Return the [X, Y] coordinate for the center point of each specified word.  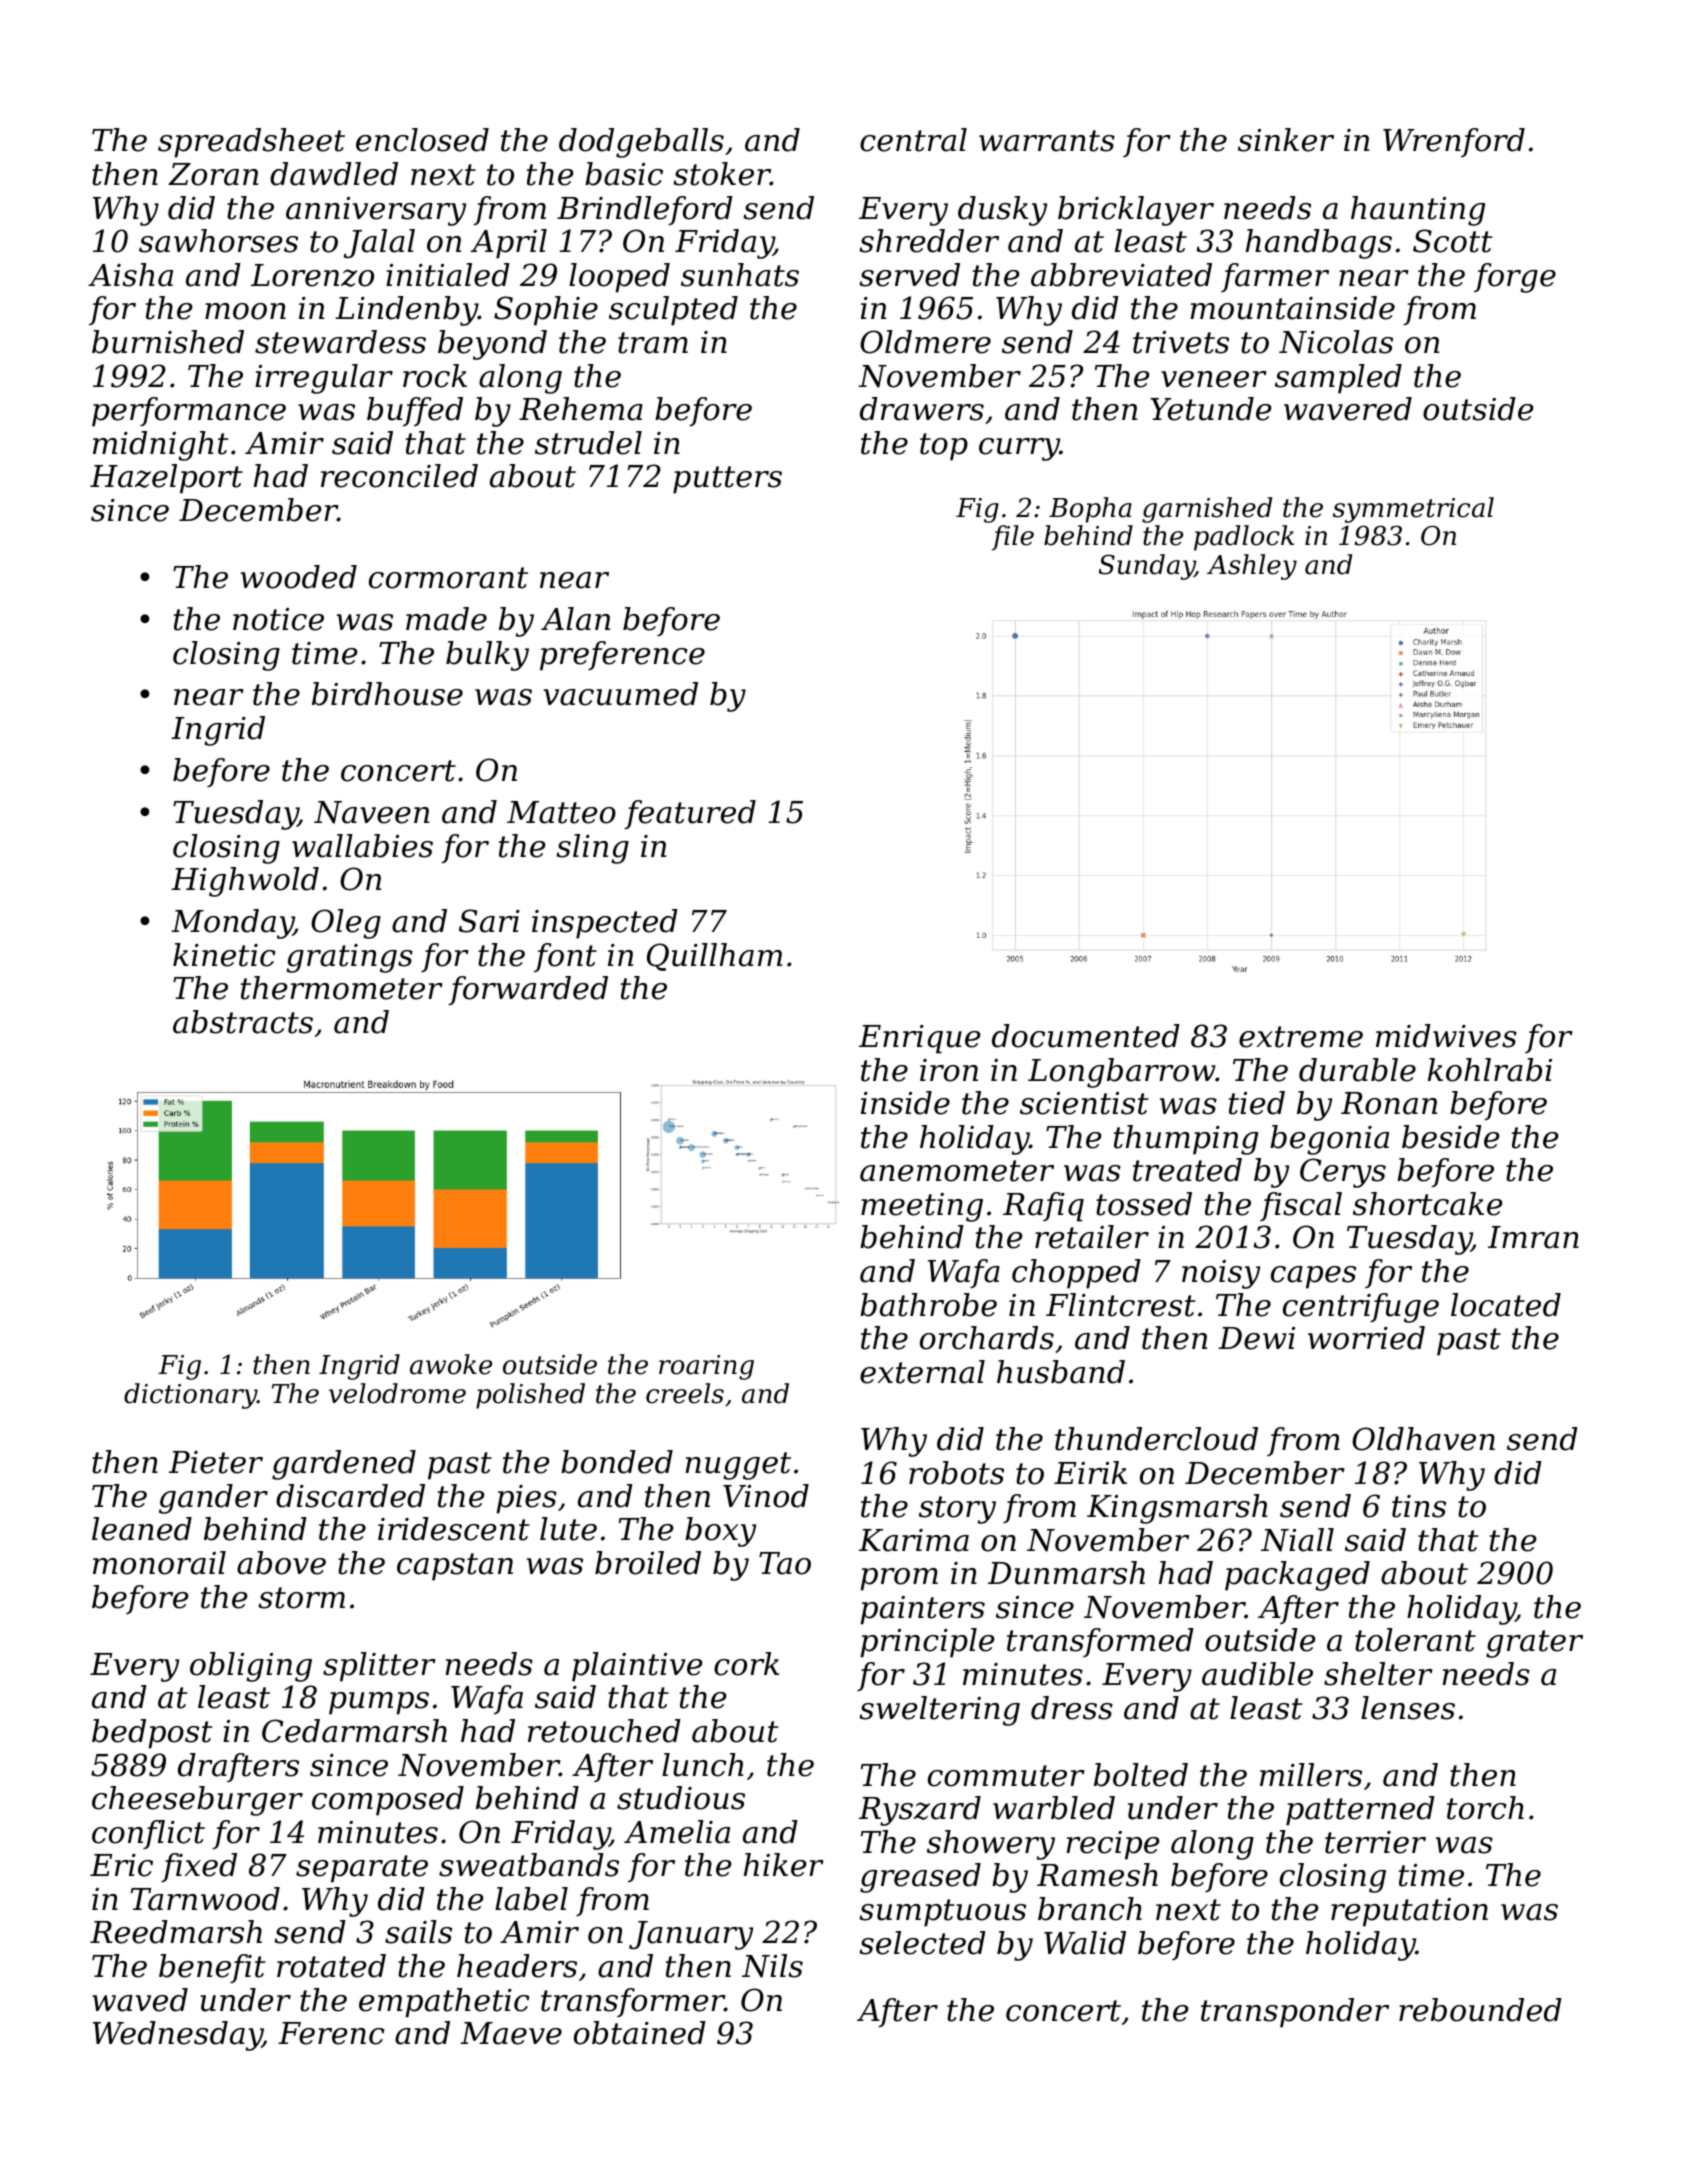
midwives [1446, 1036]
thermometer [342, 988]
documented [1086, 1036]
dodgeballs [641, 143]
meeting [922, 1207]
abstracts [243, 1022]
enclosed [422, 140]
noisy [1221, 1274]
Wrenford [1454, 142]
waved [140, 2000]
